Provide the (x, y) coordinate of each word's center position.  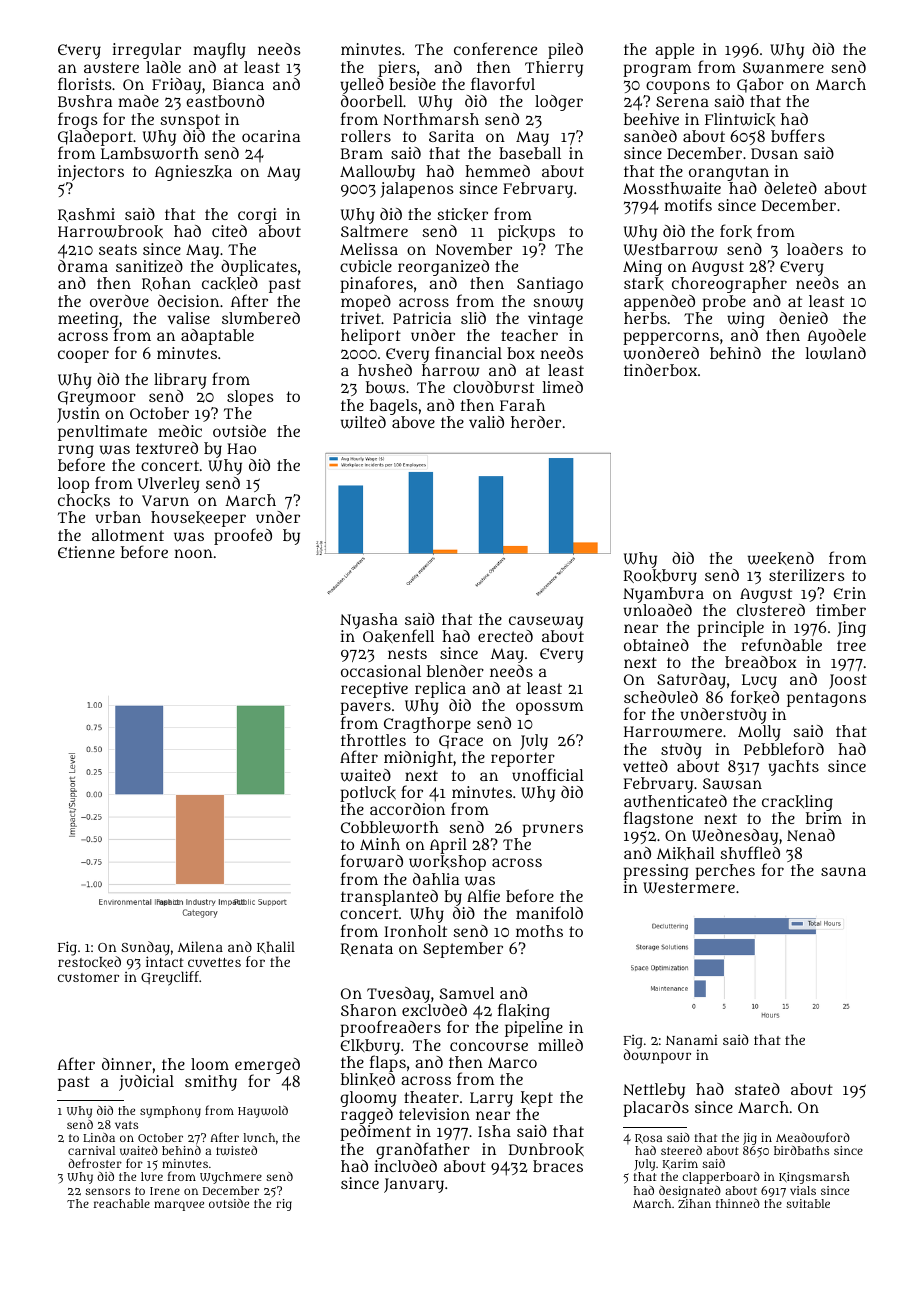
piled (565, 51)
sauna (843, 871)
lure (152, 1176)
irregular (146, 51)
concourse (489, 1046)
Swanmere (783, 68)
